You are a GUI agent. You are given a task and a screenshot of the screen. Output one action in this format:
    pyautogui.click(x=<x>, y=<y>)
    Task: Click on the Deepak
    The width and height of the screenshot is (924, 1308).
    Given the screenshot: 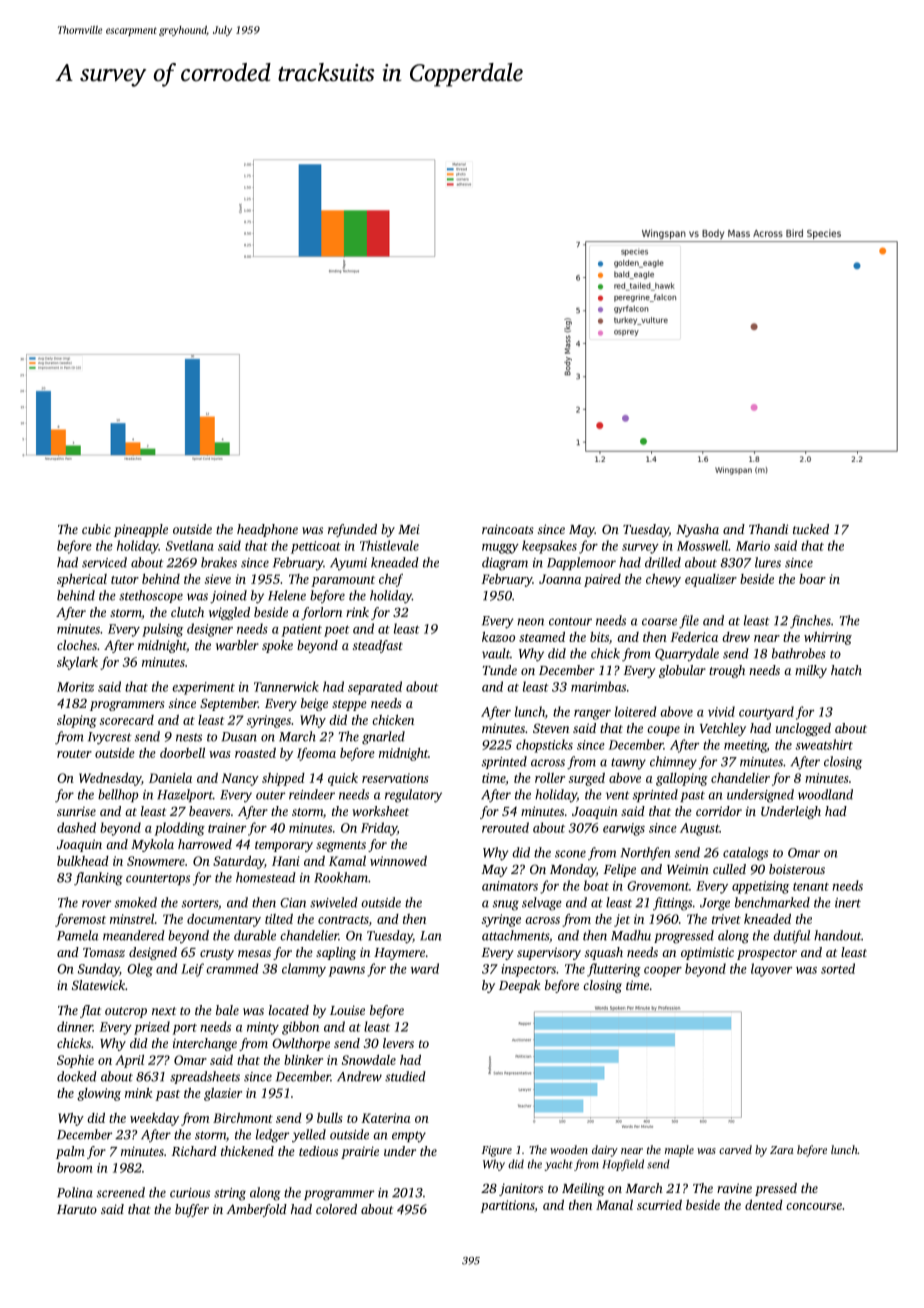 What is the action you would take?
    pyautogui.click(x=519, y=986)
